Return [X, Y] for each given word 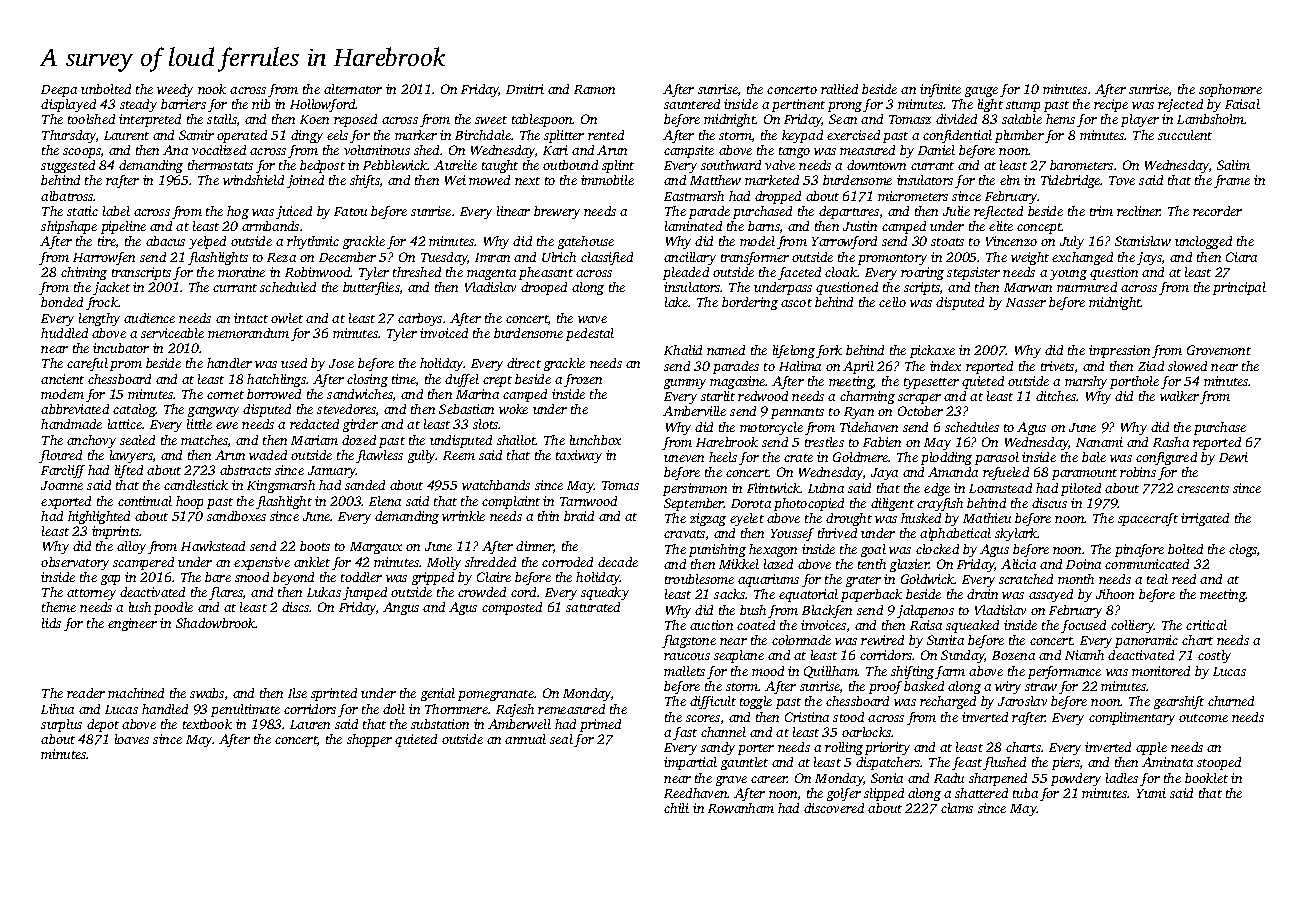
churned [1231, 701]
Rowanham [741, 808]
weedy [175, 90]
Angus [401, 608]
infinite [940, 90]
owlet [287, 318]
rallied [839, 89]
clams [957, 808]
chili [676, 808]
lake [677, 302]
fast [685, 733]
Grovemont [1219, 350]
